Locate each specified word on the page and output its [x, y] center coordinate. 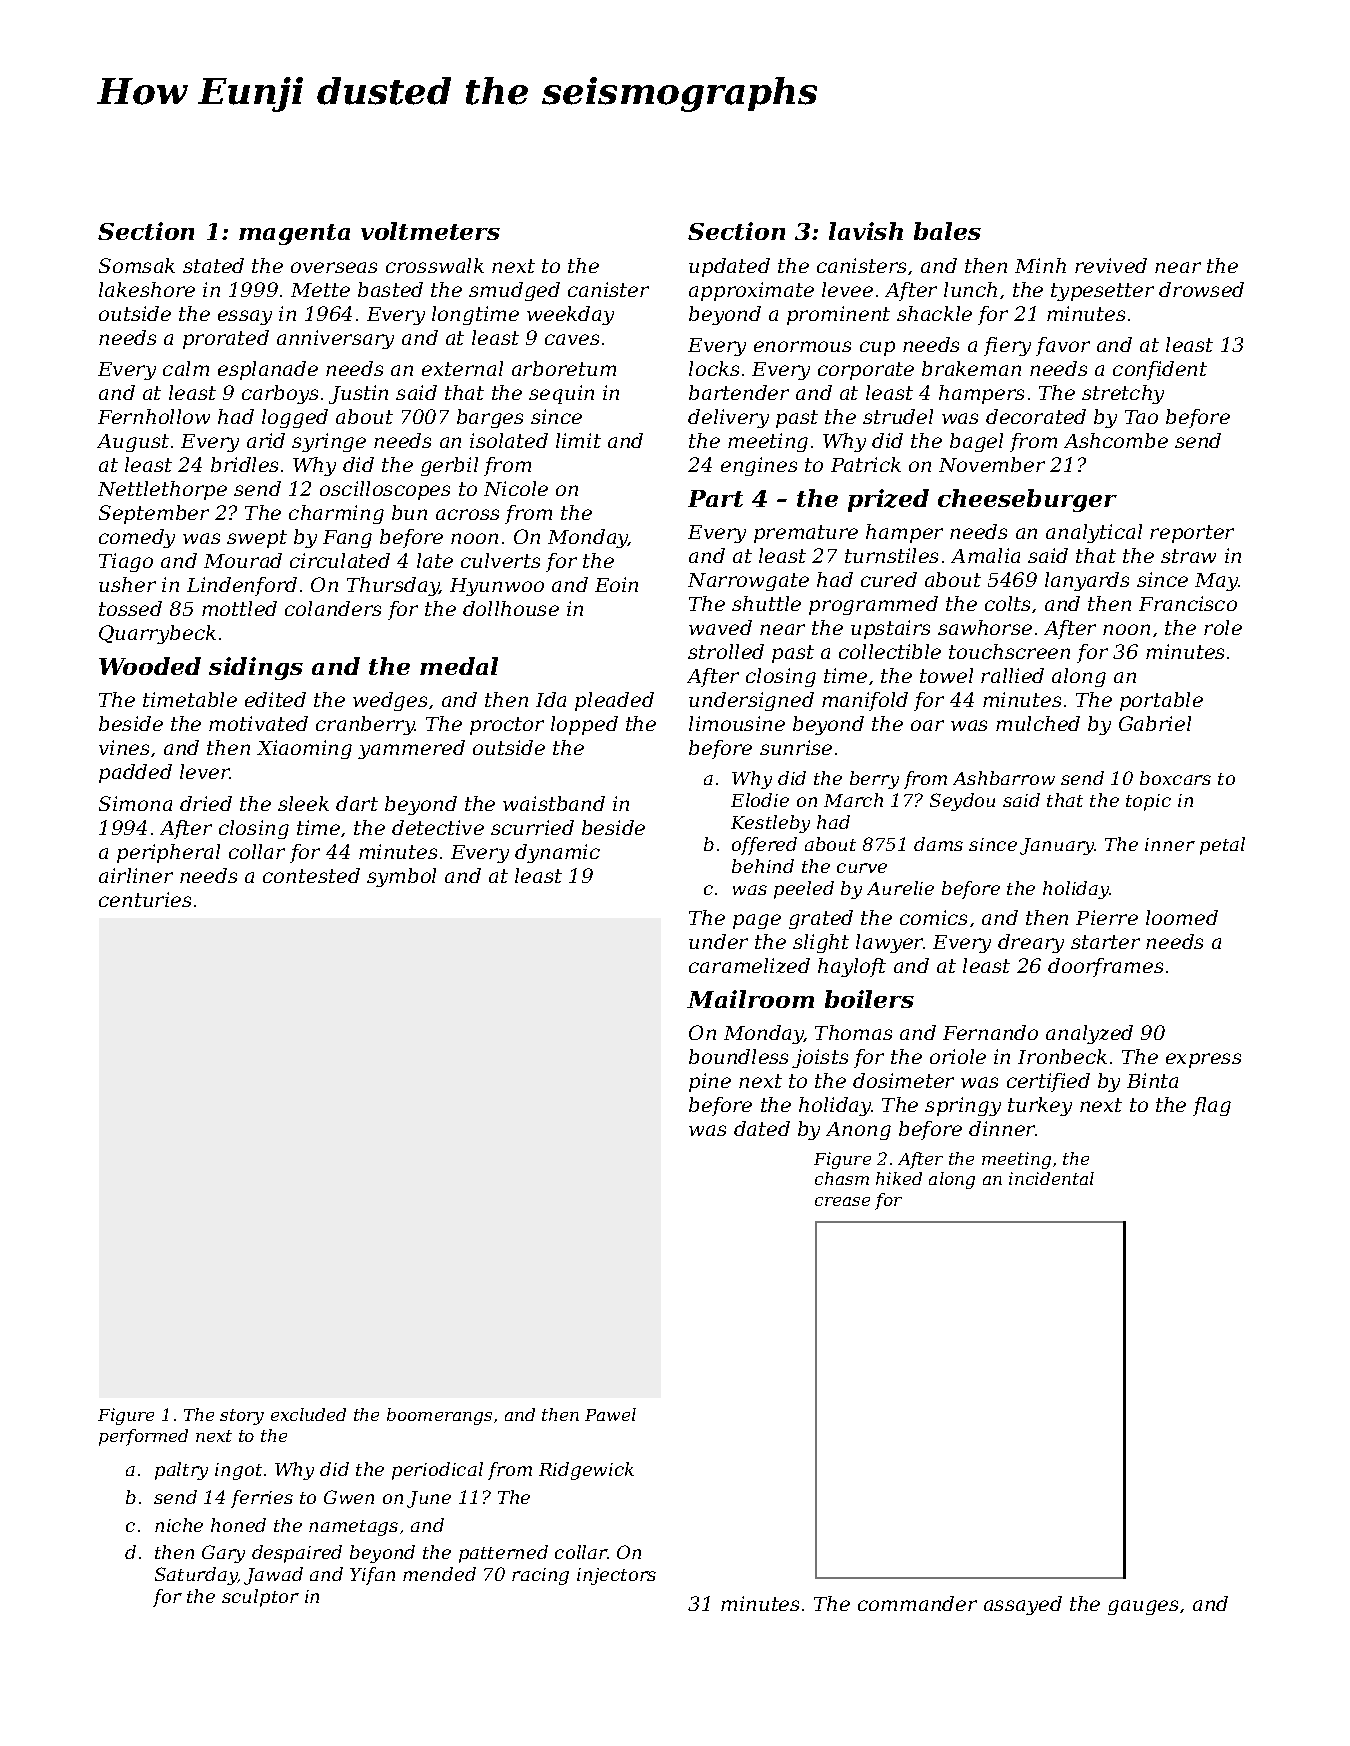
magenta [294, 234]
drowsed [1201, 289]
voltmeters [430, 231]
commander [917, 1603]
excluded [308, 1414]
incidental [1051, 1178]
